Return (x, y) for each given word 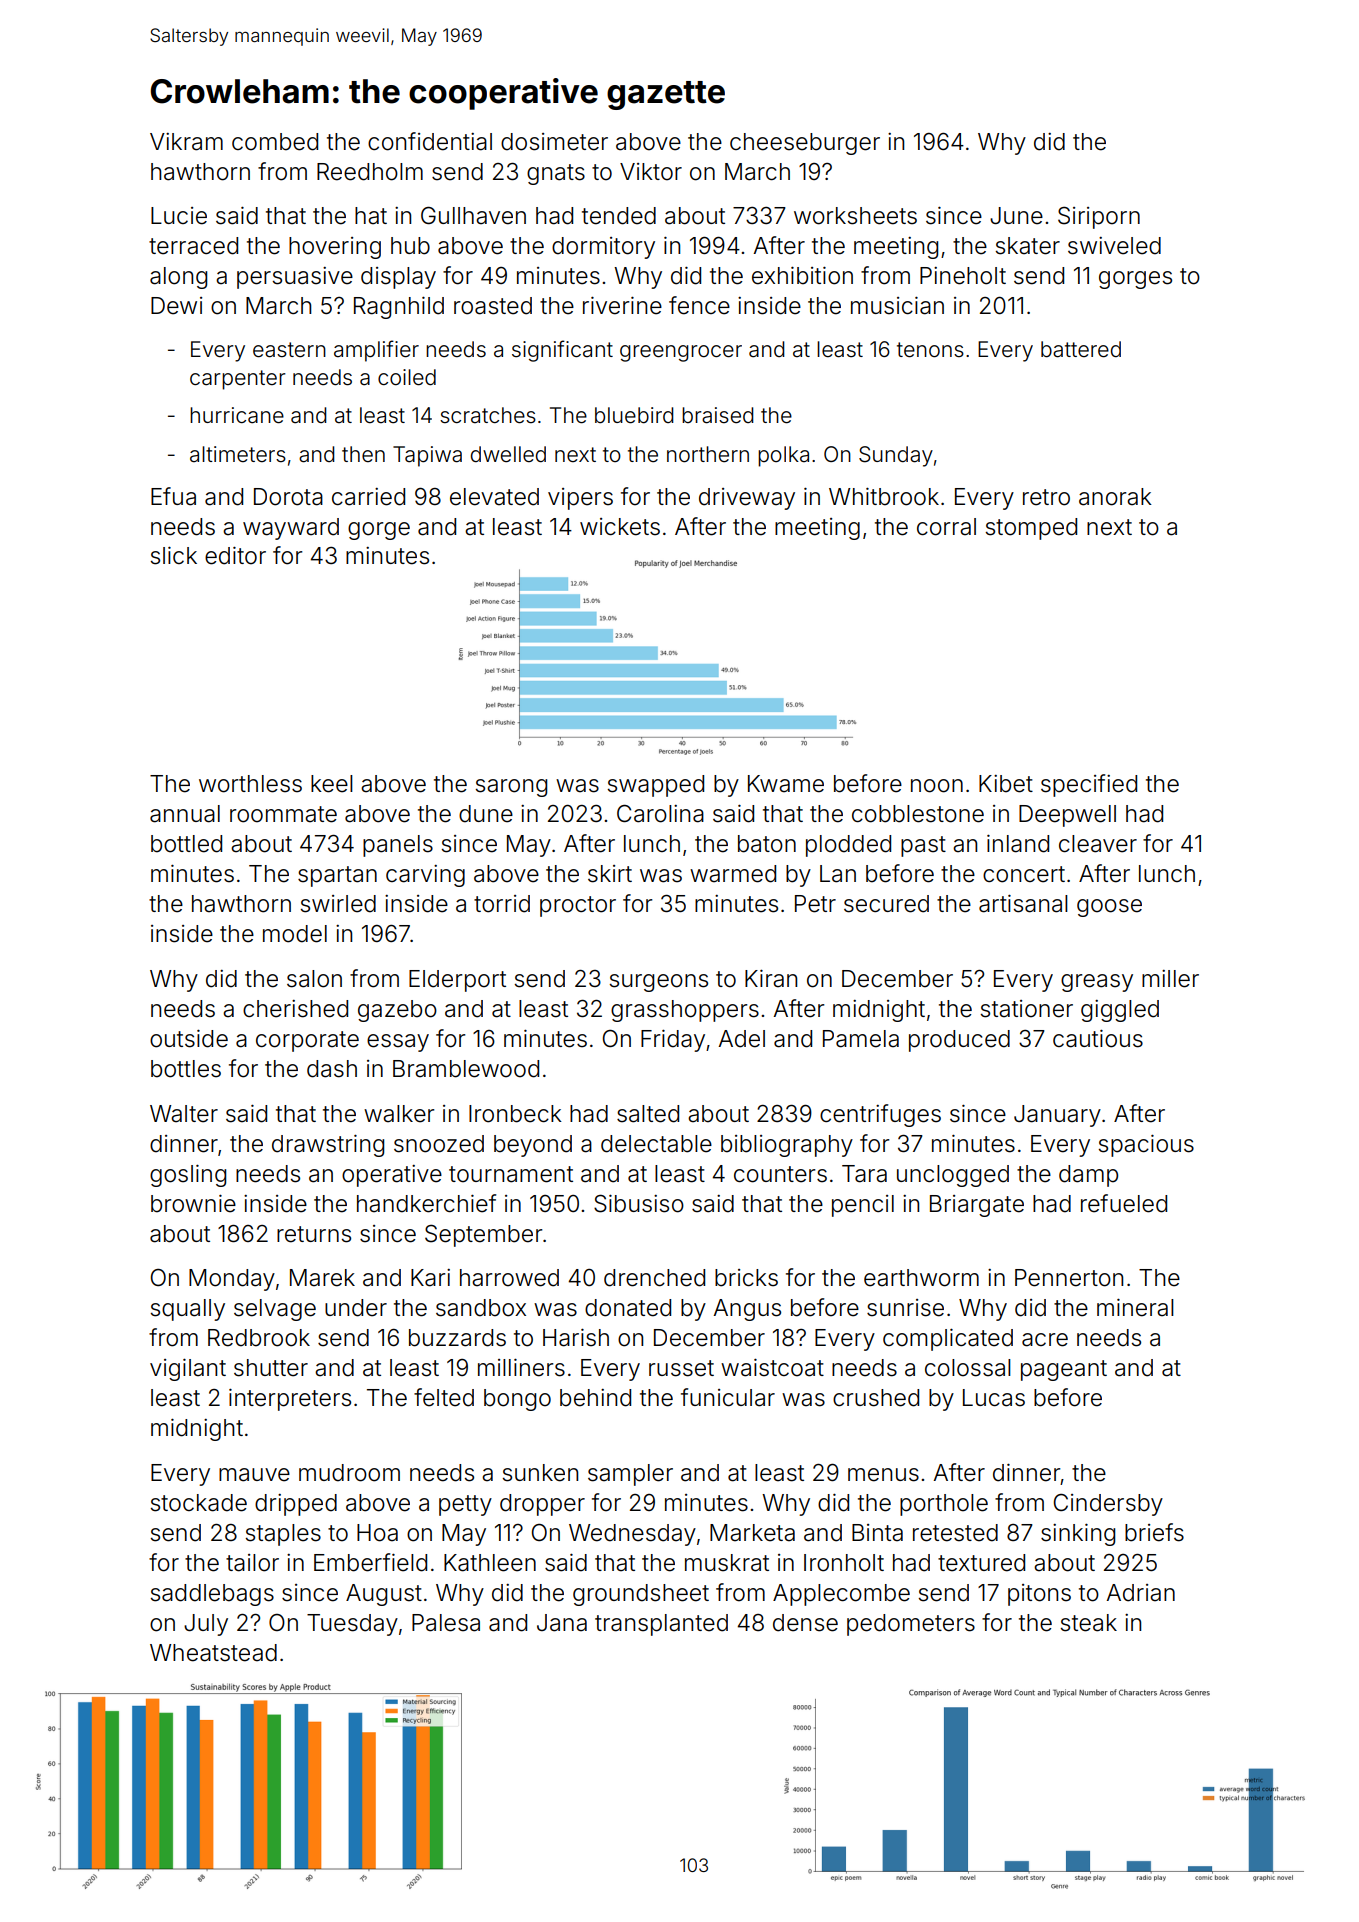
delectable (656, 1144)
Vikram (186, 142)
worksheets (855, 216)
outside (189, 1038)
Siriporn (1099, 217)
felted (444, 1397)
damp (1088, 1176)
